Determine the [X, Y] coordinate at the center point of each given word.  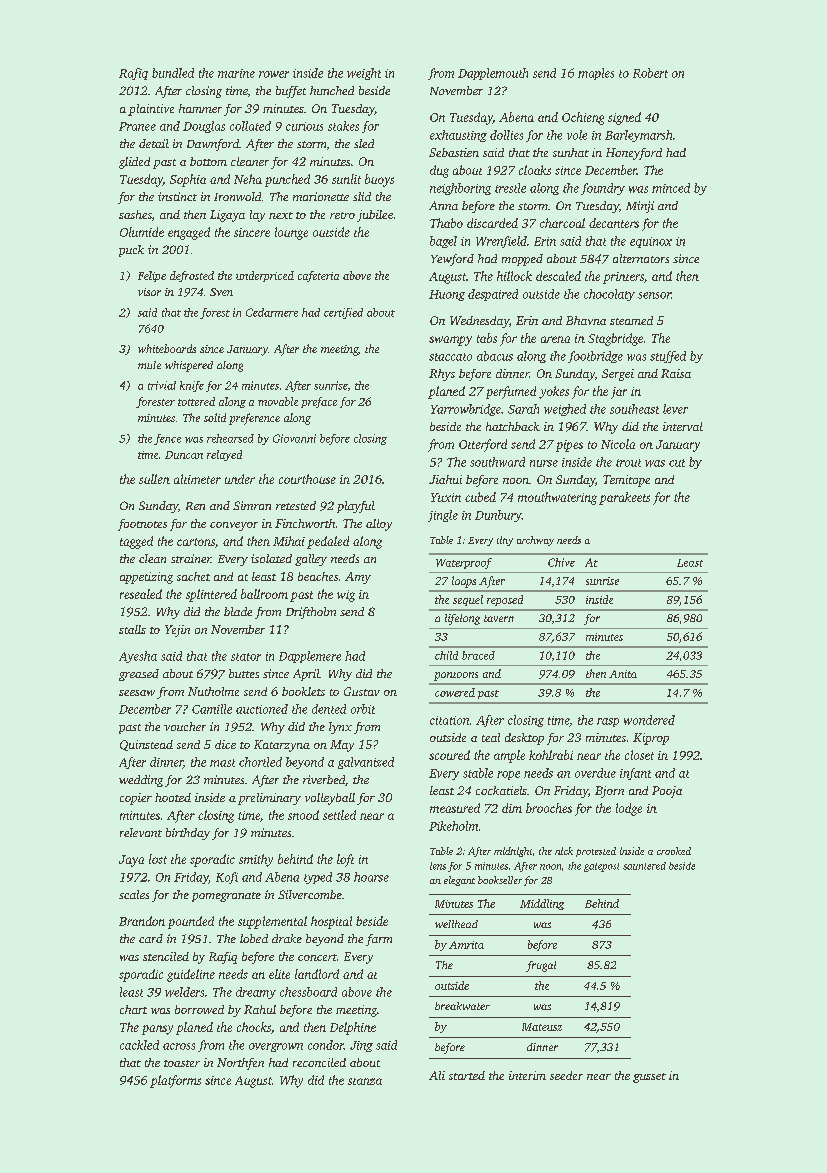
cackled [139, 1045]
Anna [443, 205]
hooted [173, 797]
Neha [248, 179]
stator [246, 657]
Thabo [446, 223]
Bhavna [586, 320]
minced [671, 188]
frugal [541, 966]
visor [149, 292]
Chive [561, 562]
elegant [459, 881]
